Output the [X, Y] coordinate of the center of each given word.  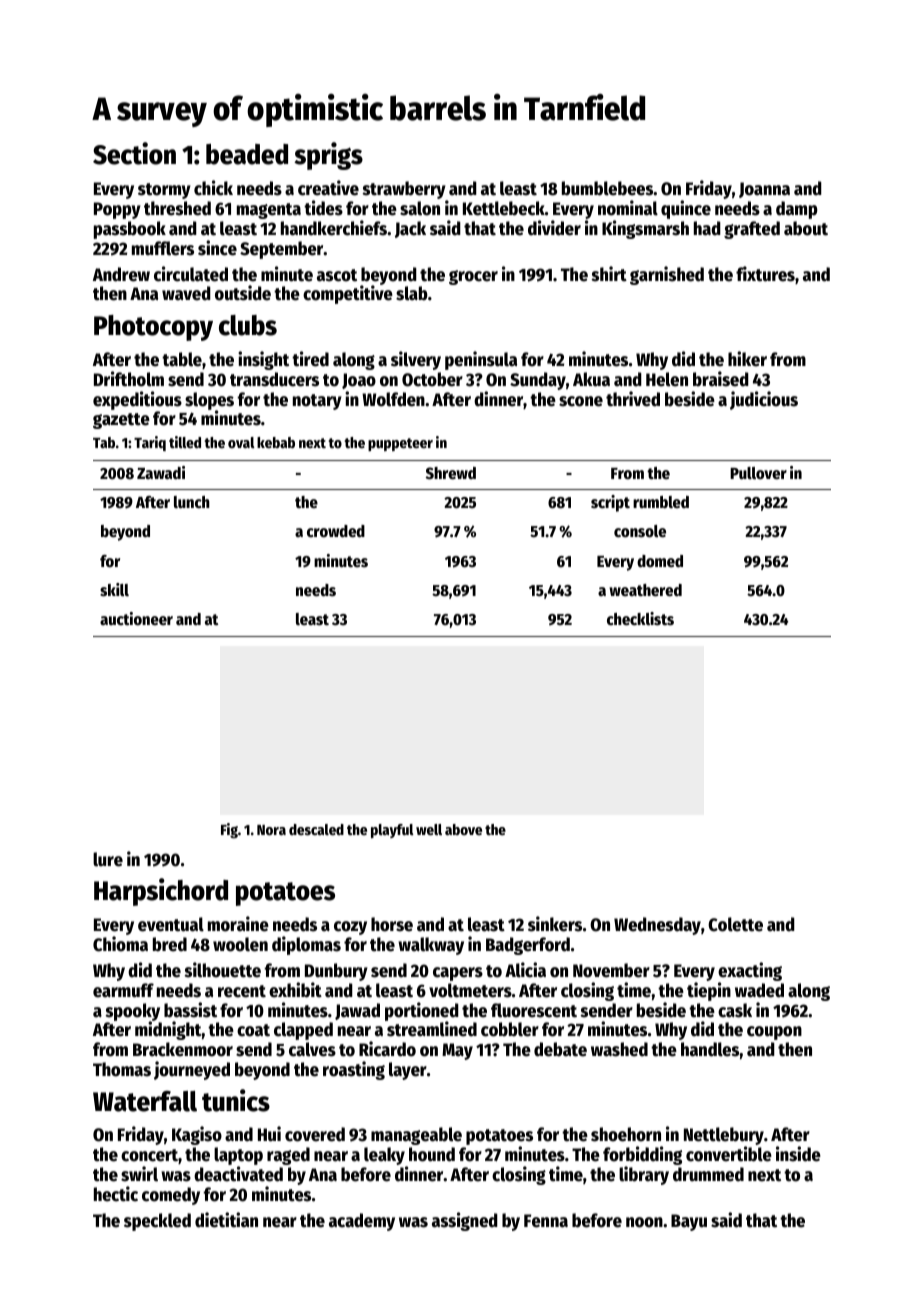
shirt [609, 274]
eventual [171, 924]
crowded [336, 531]
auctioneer [136, 619]
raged [288, 1156]
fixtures [765, 274]
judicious [764, 400]
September [282, 250]
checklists [640, 619]
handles [710, 1049]
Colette [735, 924]
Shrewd [451, 473]
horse [392, 924]
